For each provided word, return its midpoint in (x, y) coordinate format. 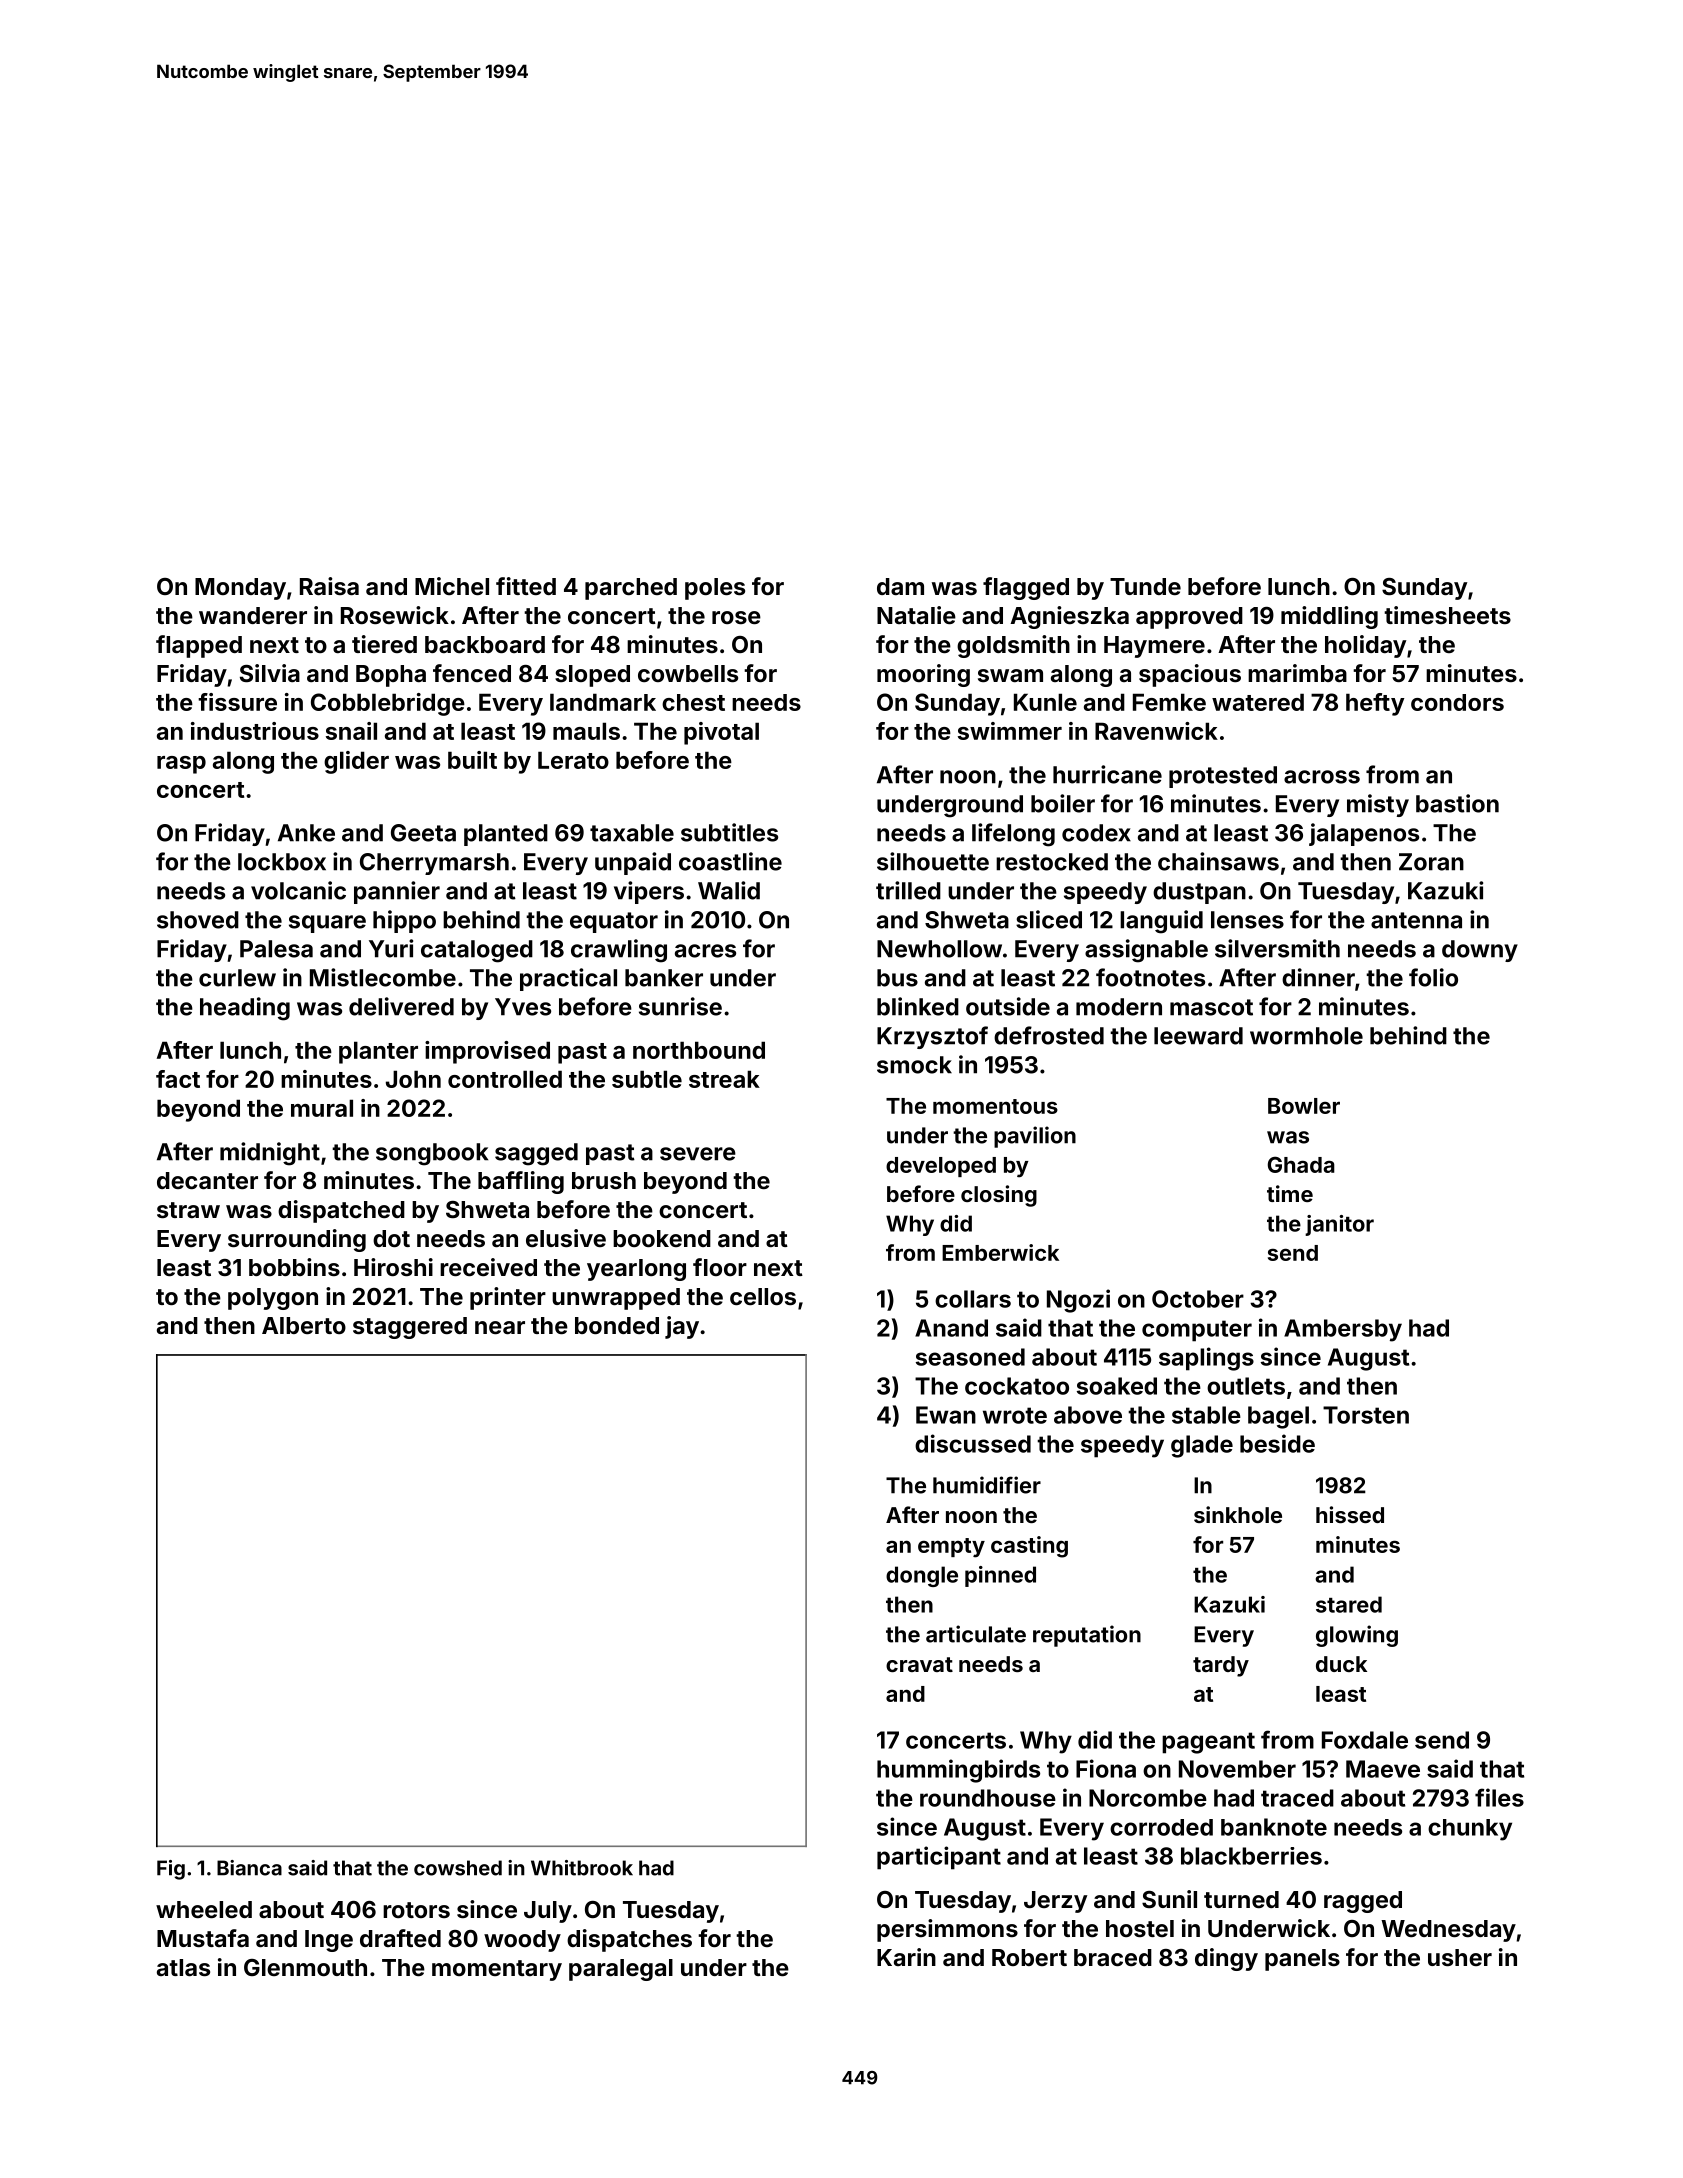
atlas (183, 1967)
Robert (1029, 1957)
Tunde (1145, 586)
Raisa (329, 586)
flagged (1026, 588)
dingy (1226, 1959)
